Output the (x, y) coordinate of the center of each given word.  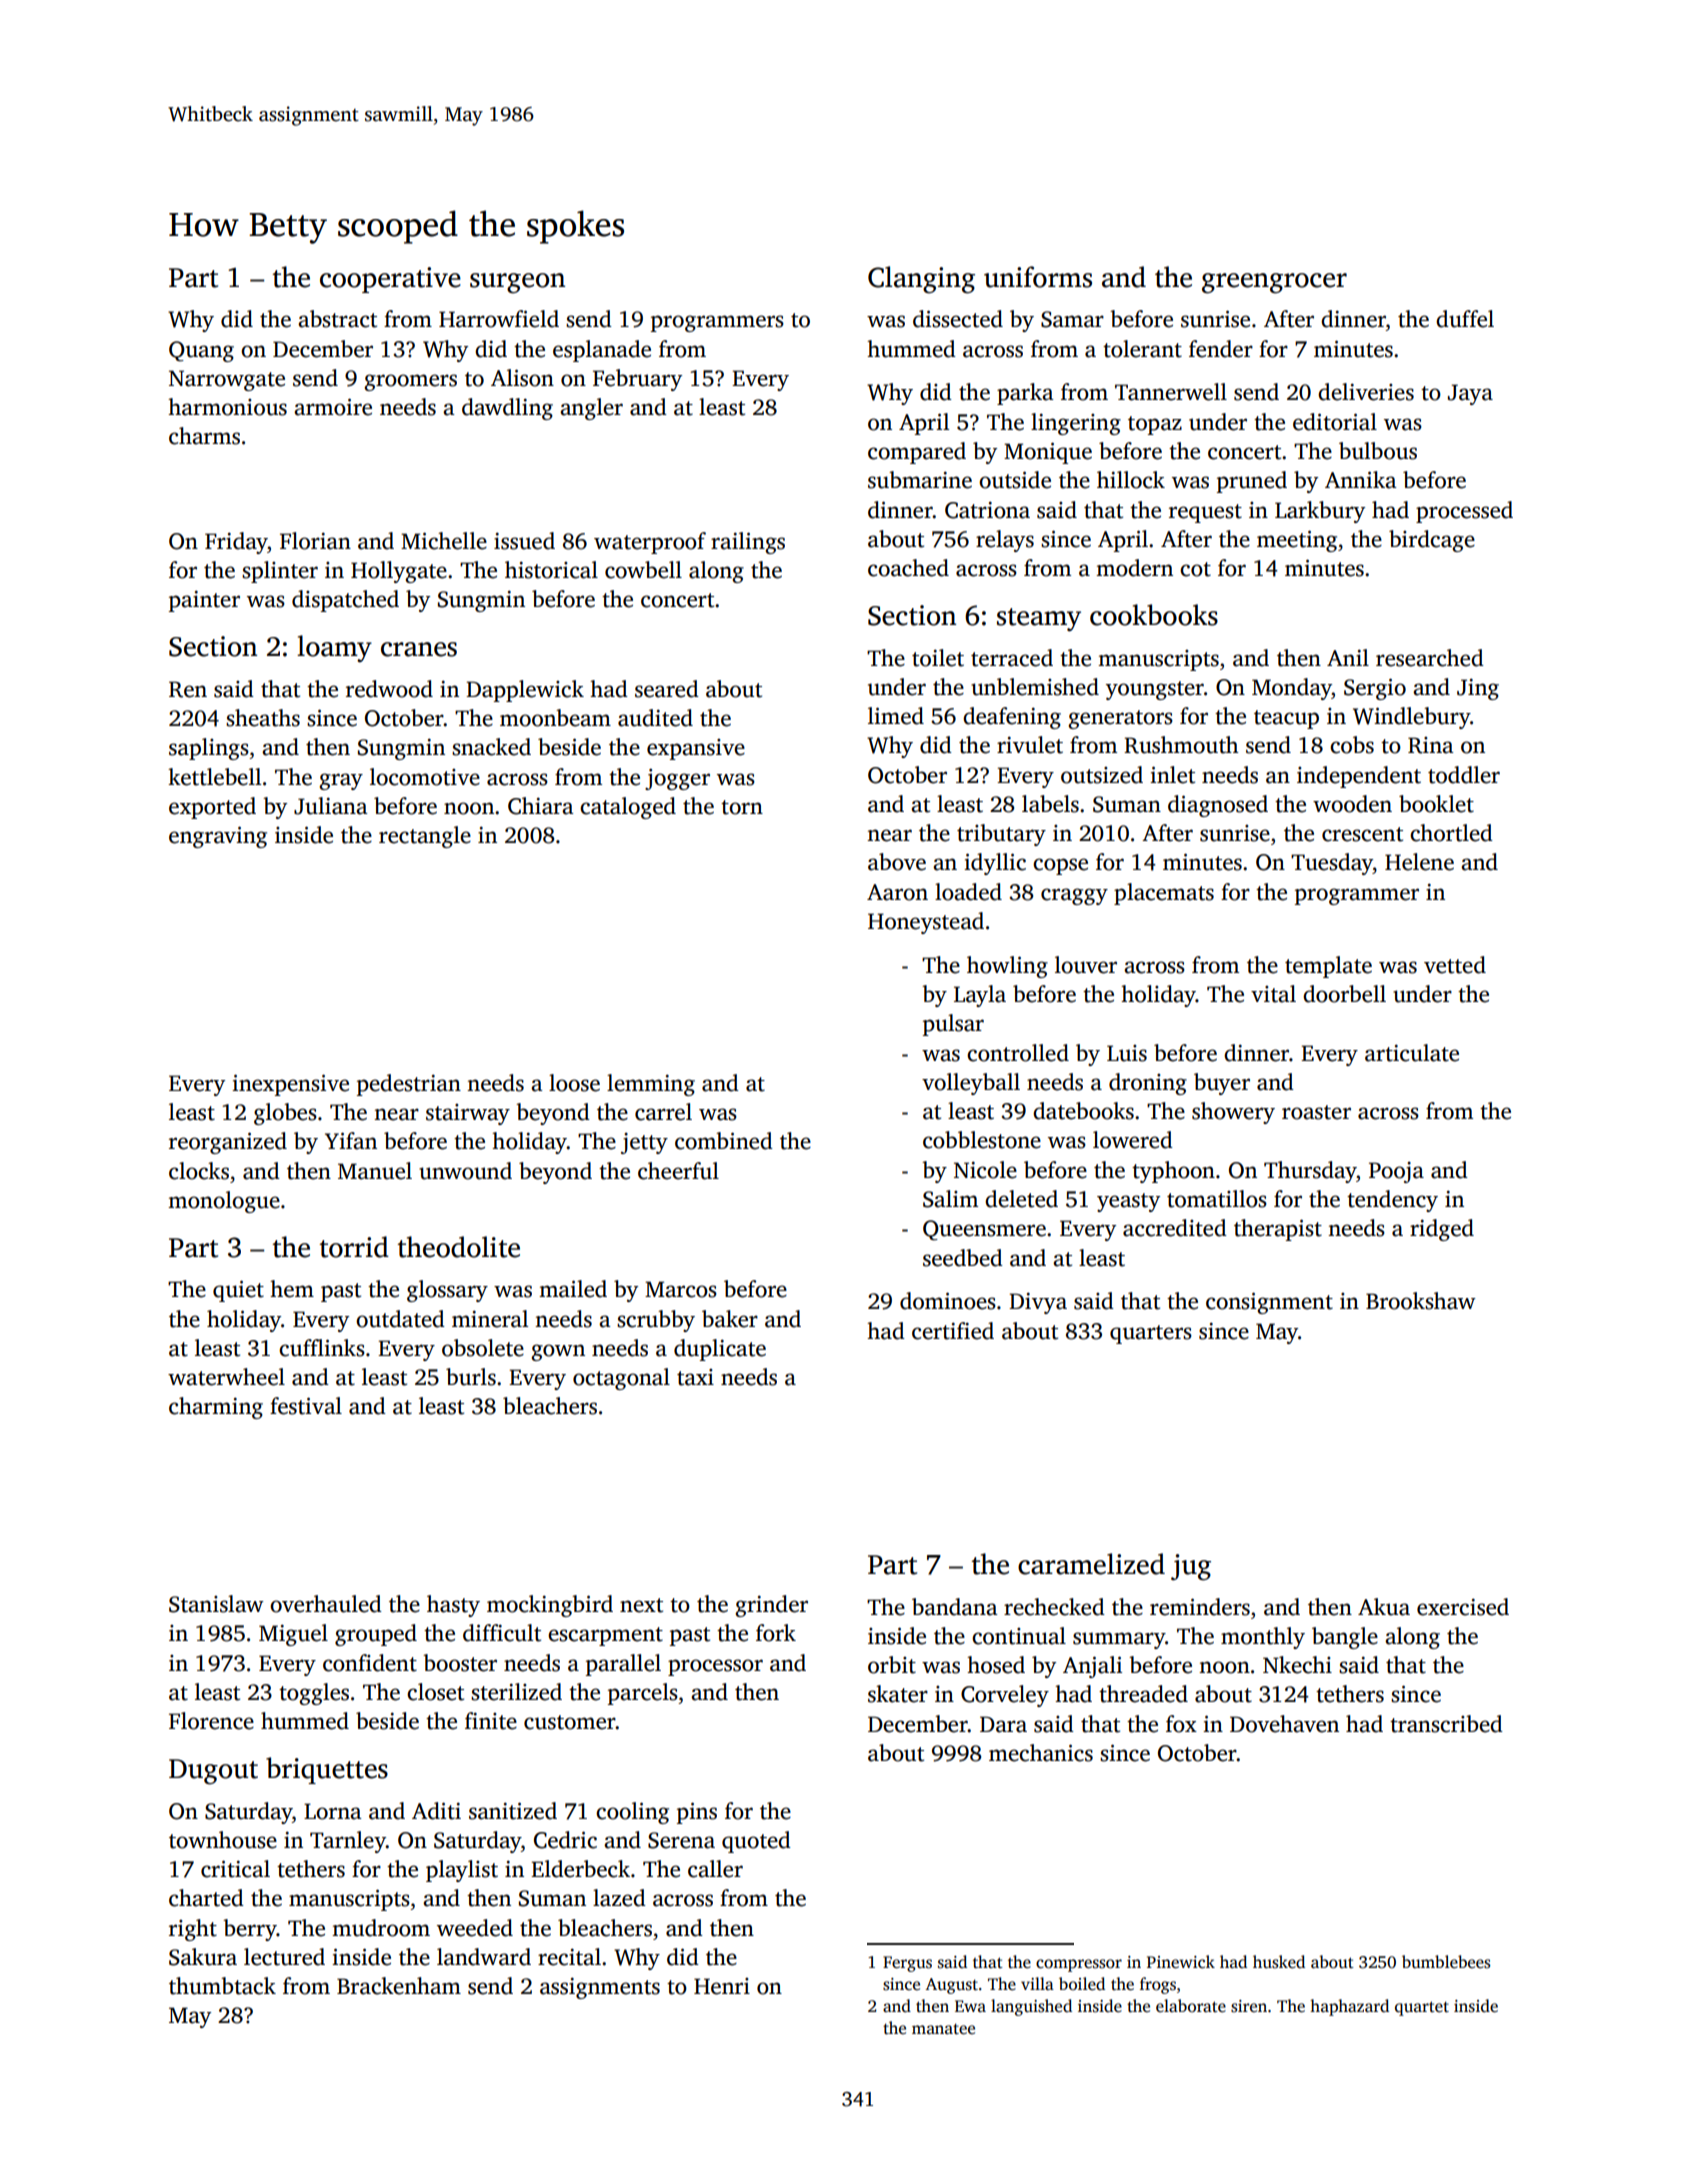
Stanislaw (216, 1604)
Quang (201, 351)
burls (471, 1377)
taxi (695, 1377)
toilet (938, 658)
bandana (955, 1607)
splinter (280, 572)
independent (1359, 777)
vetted (1455, 965)
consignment (1269, 1303)
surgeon (517, 283)
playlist (462, 1871)
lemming (651, 1085)
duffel (1465, 319)
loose (574, 1083)
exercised (1463, 1607)
